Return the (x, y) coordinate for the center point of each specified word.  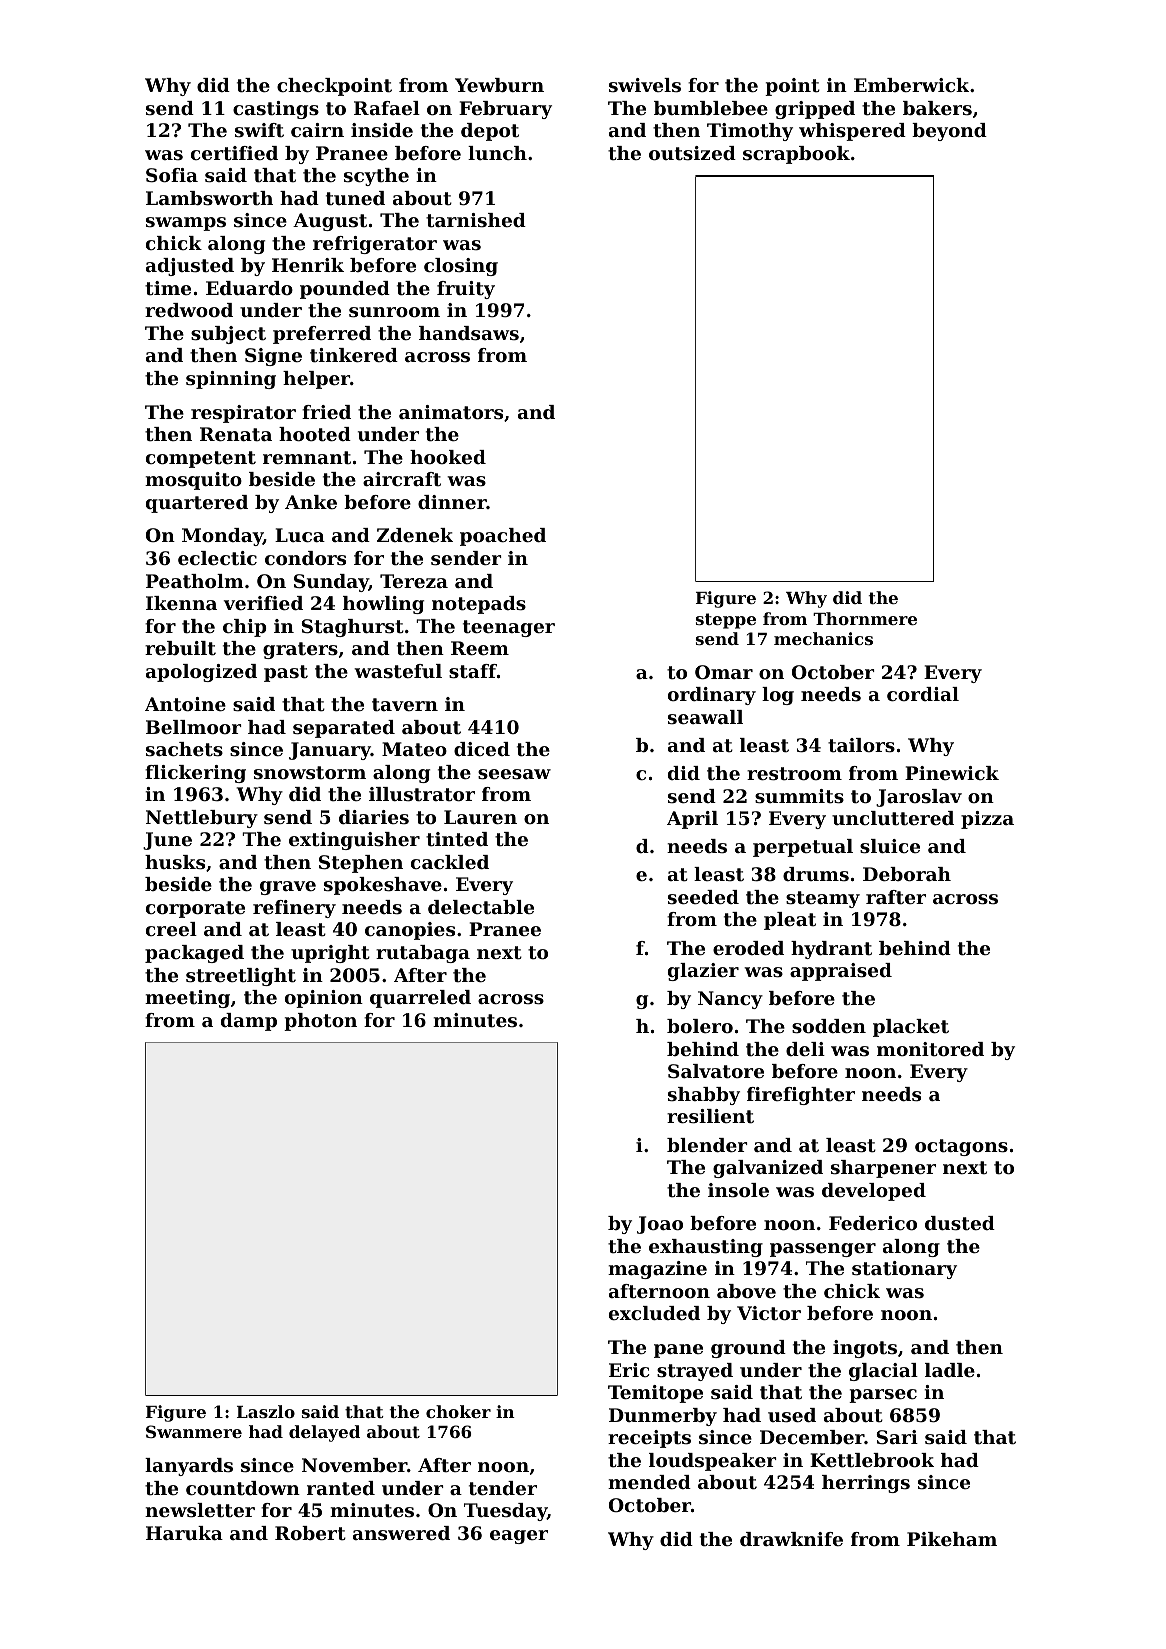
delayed (324, 1433)
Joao (660, 1225)
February (505, 110)
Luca (300, 535)
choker (458, 1411)
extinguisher (354, 841)
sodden (829, 1026)
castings (276, 110)
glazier (703, 972)
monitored (930, 1049)
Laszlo (266, 1411)
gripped (815, 110)
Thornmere (865, 618)
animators (451, 412)
